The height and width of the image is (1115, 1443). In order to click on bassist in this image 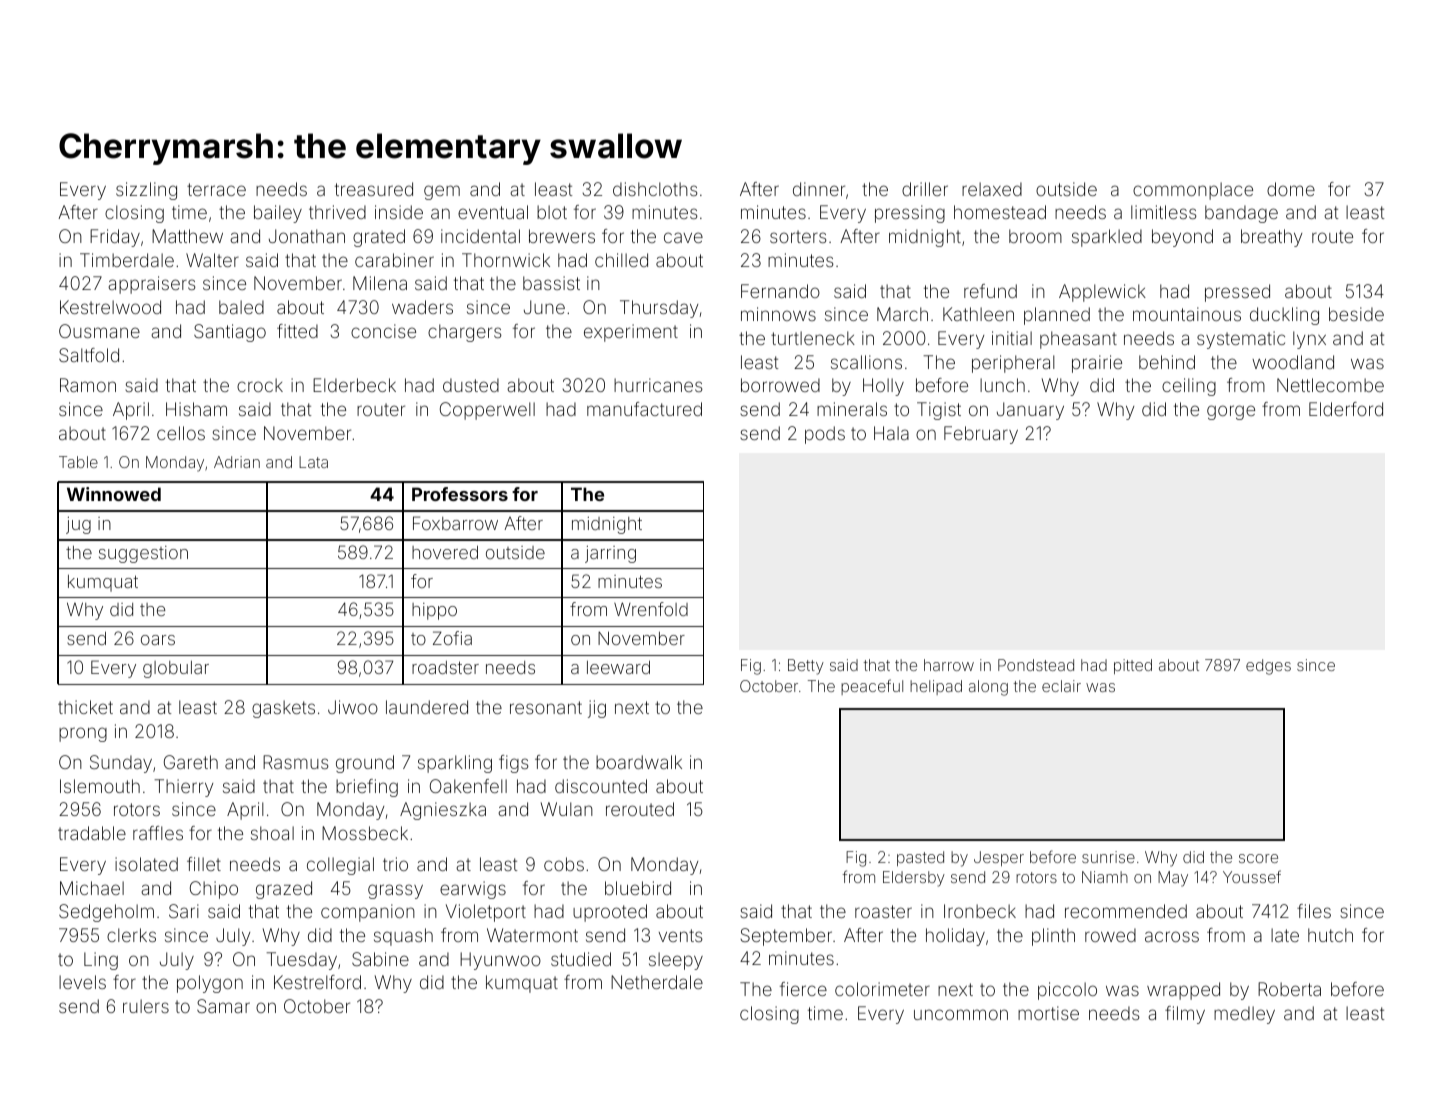, I will do `click(551, 283)`.
